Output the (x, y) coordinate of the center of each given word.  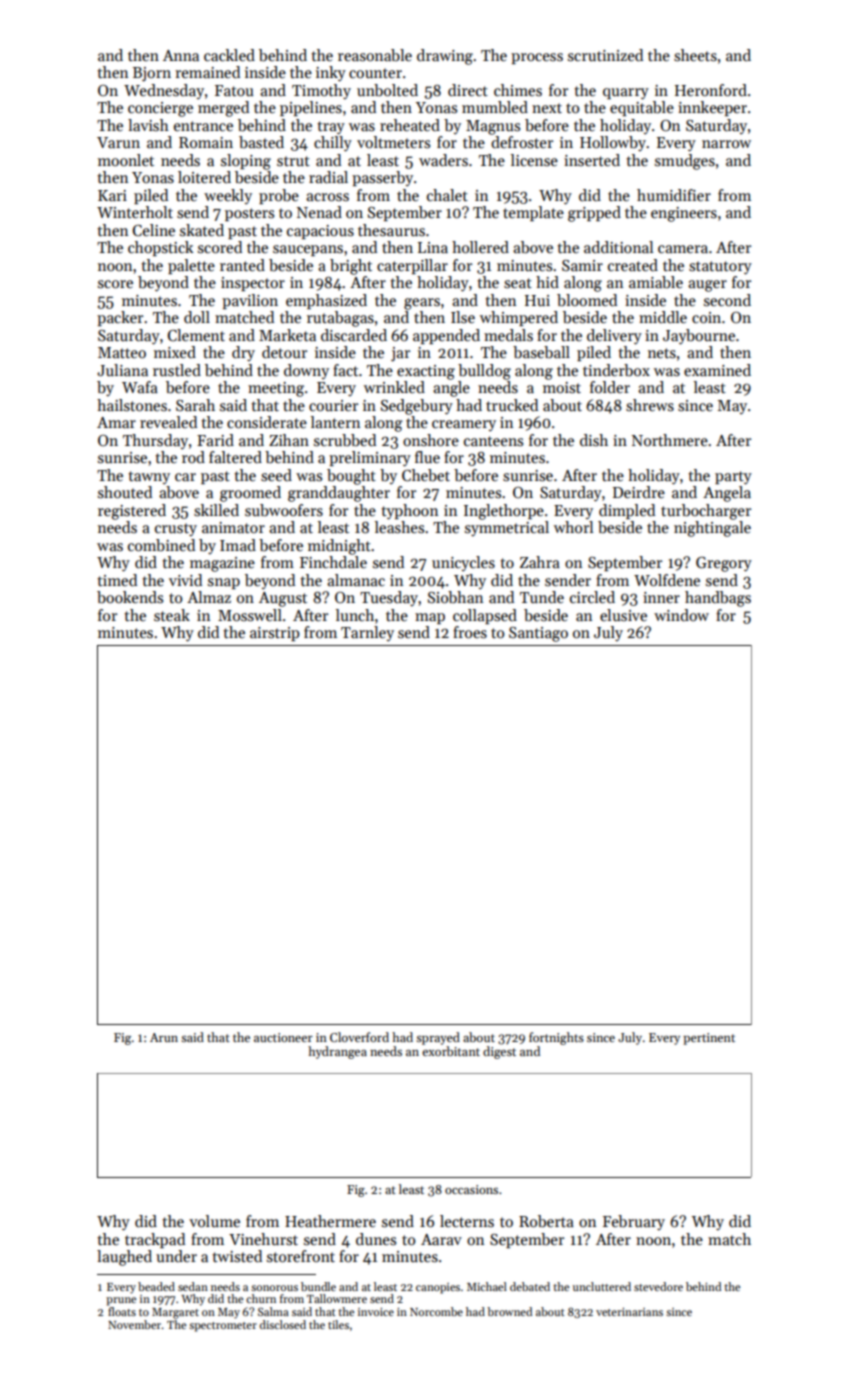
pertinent (709, 1039)
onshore (431, 440)
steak (172, 615)
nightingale (712, 529)
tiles (338, 1324)
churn (261, 1298)
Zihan (289, 440)
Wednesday (164, 91)
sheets (695, 55)
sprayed (438, 1038)
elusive (623, 615)
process (537, 58)
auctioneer (283, 1037)
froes (470, 632)
